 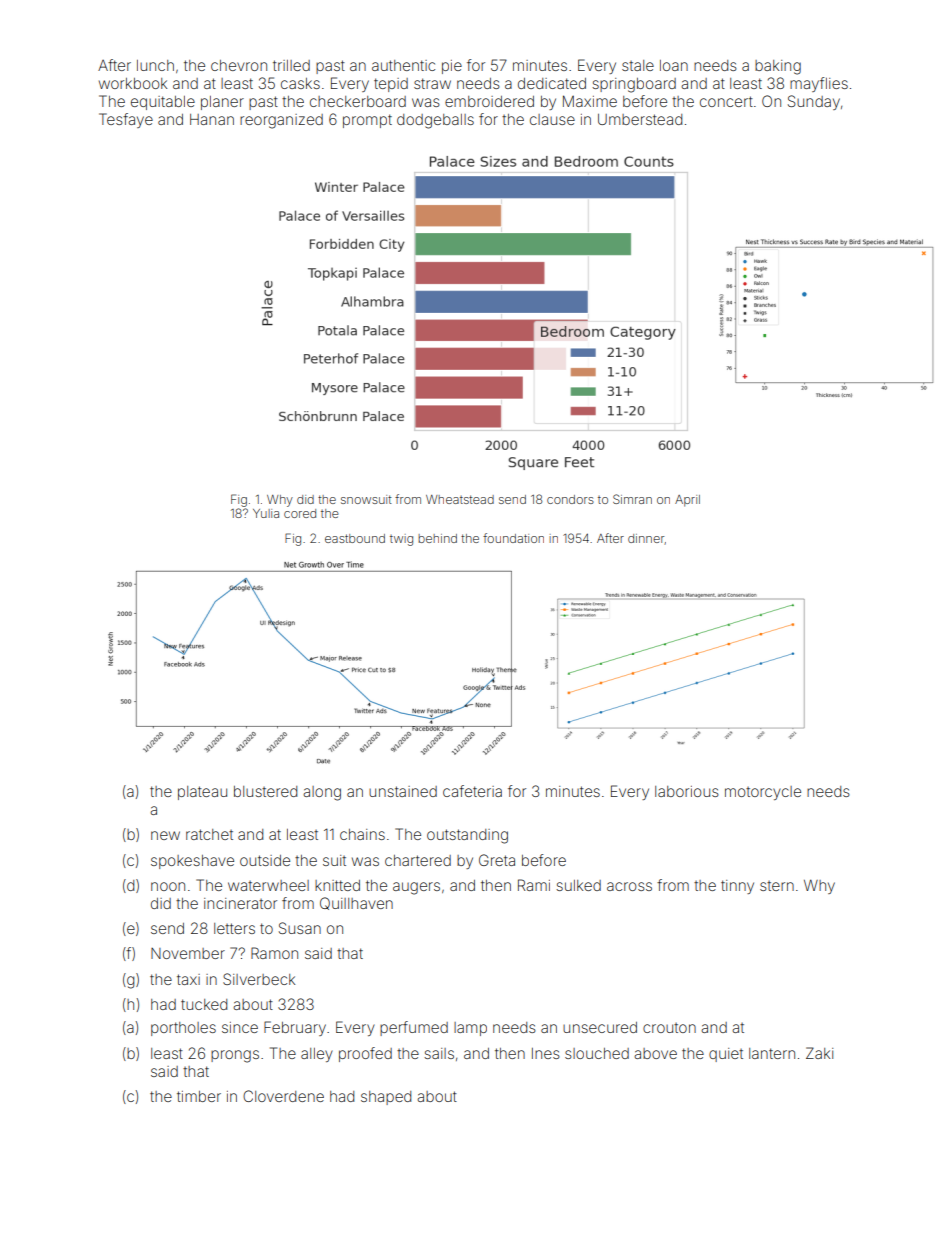 I want to click on plateau, so click(x=202, y=793).
